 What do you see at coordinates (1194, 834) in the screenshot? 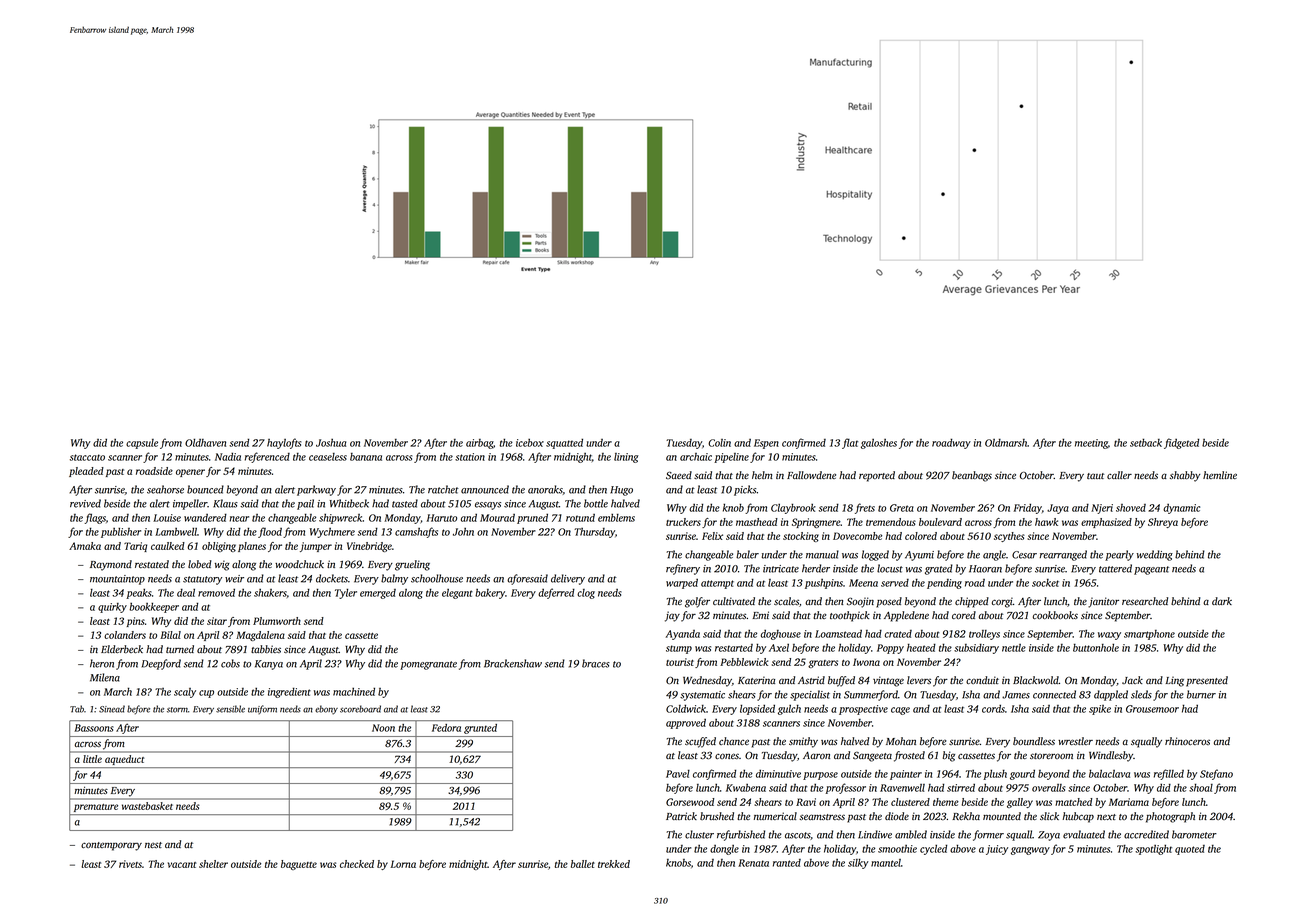
I see `barometer` at bounding box center [1194, 834].
